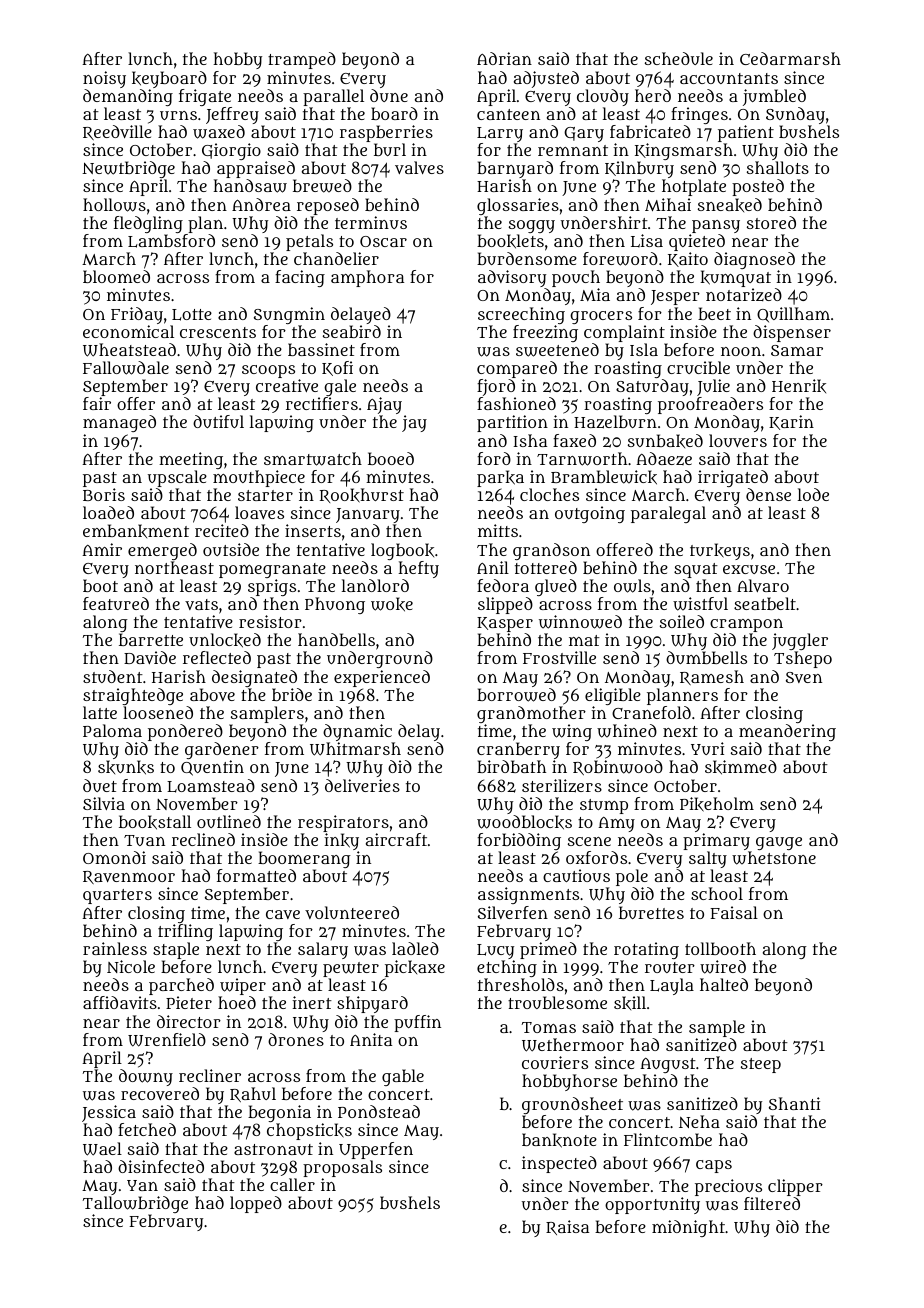  I want to click on patient, so click(746, 133).
